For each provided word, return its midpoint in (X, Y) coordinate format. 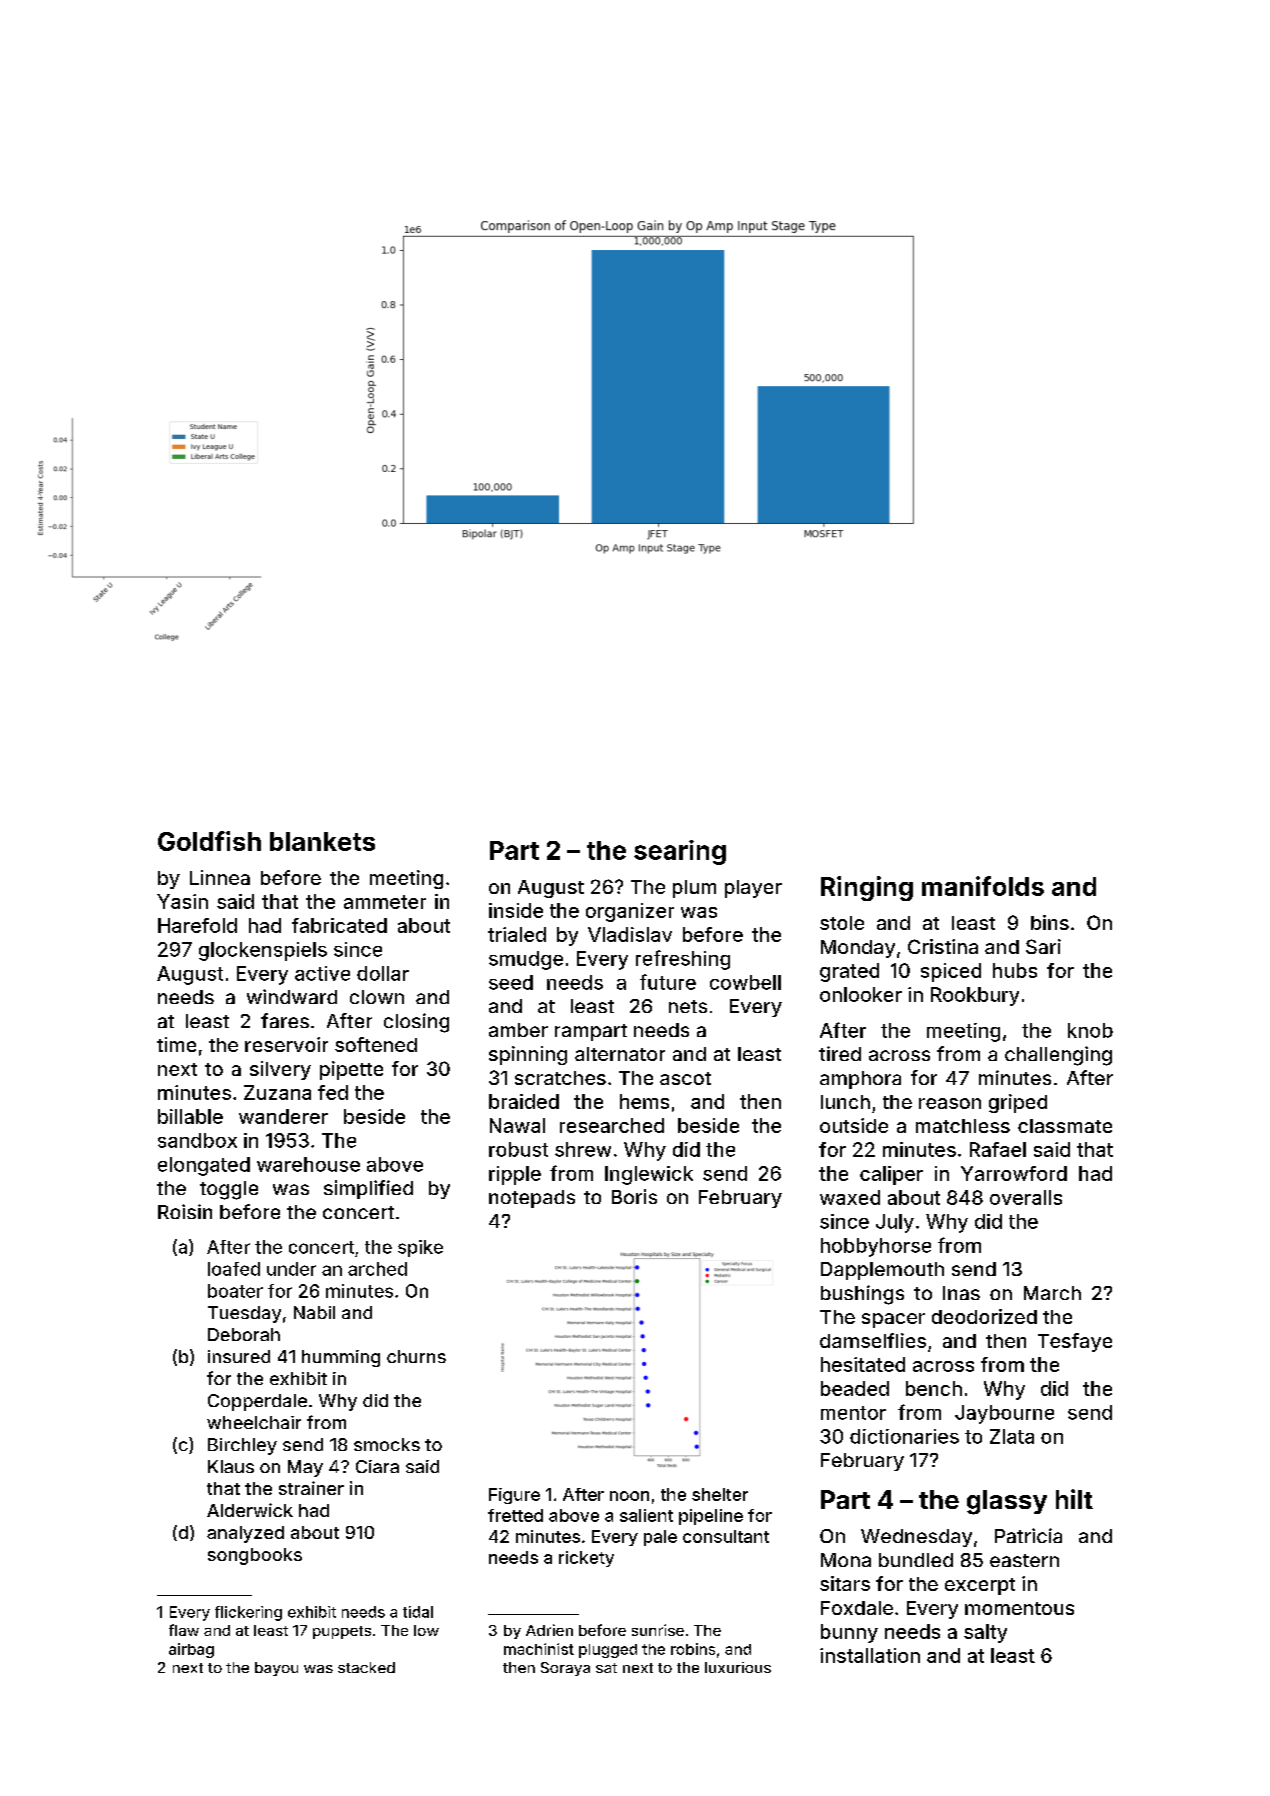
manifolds (983, 886)
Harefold (197, 925)
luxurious (738, 1667)
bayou (276, 1669)
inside (516, 910)
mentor (853, 1413)
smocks (387, 1444)
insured (239, 1356)
